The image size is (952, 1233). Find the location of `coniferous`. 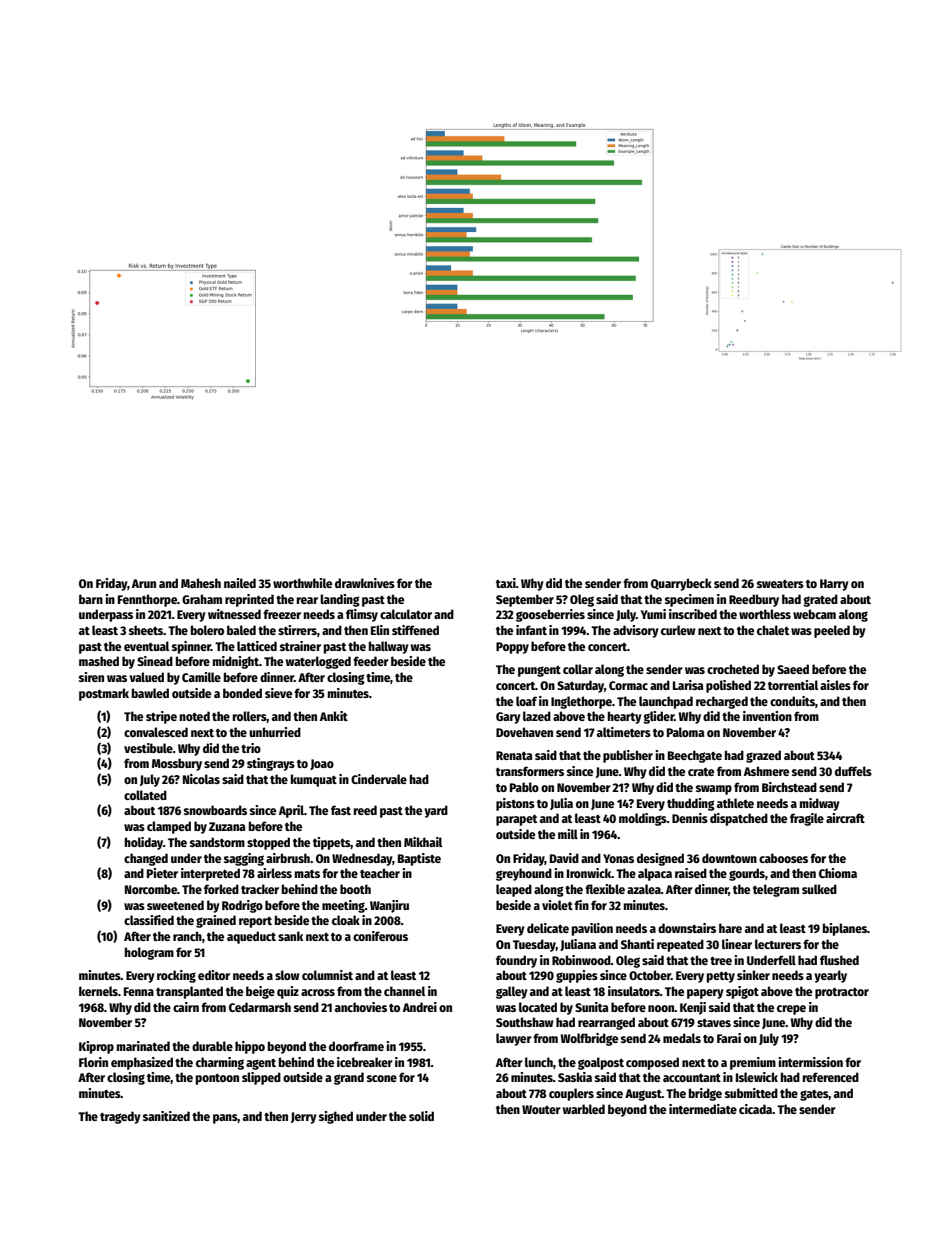

coniferous is located at coordinates (380, 936).
